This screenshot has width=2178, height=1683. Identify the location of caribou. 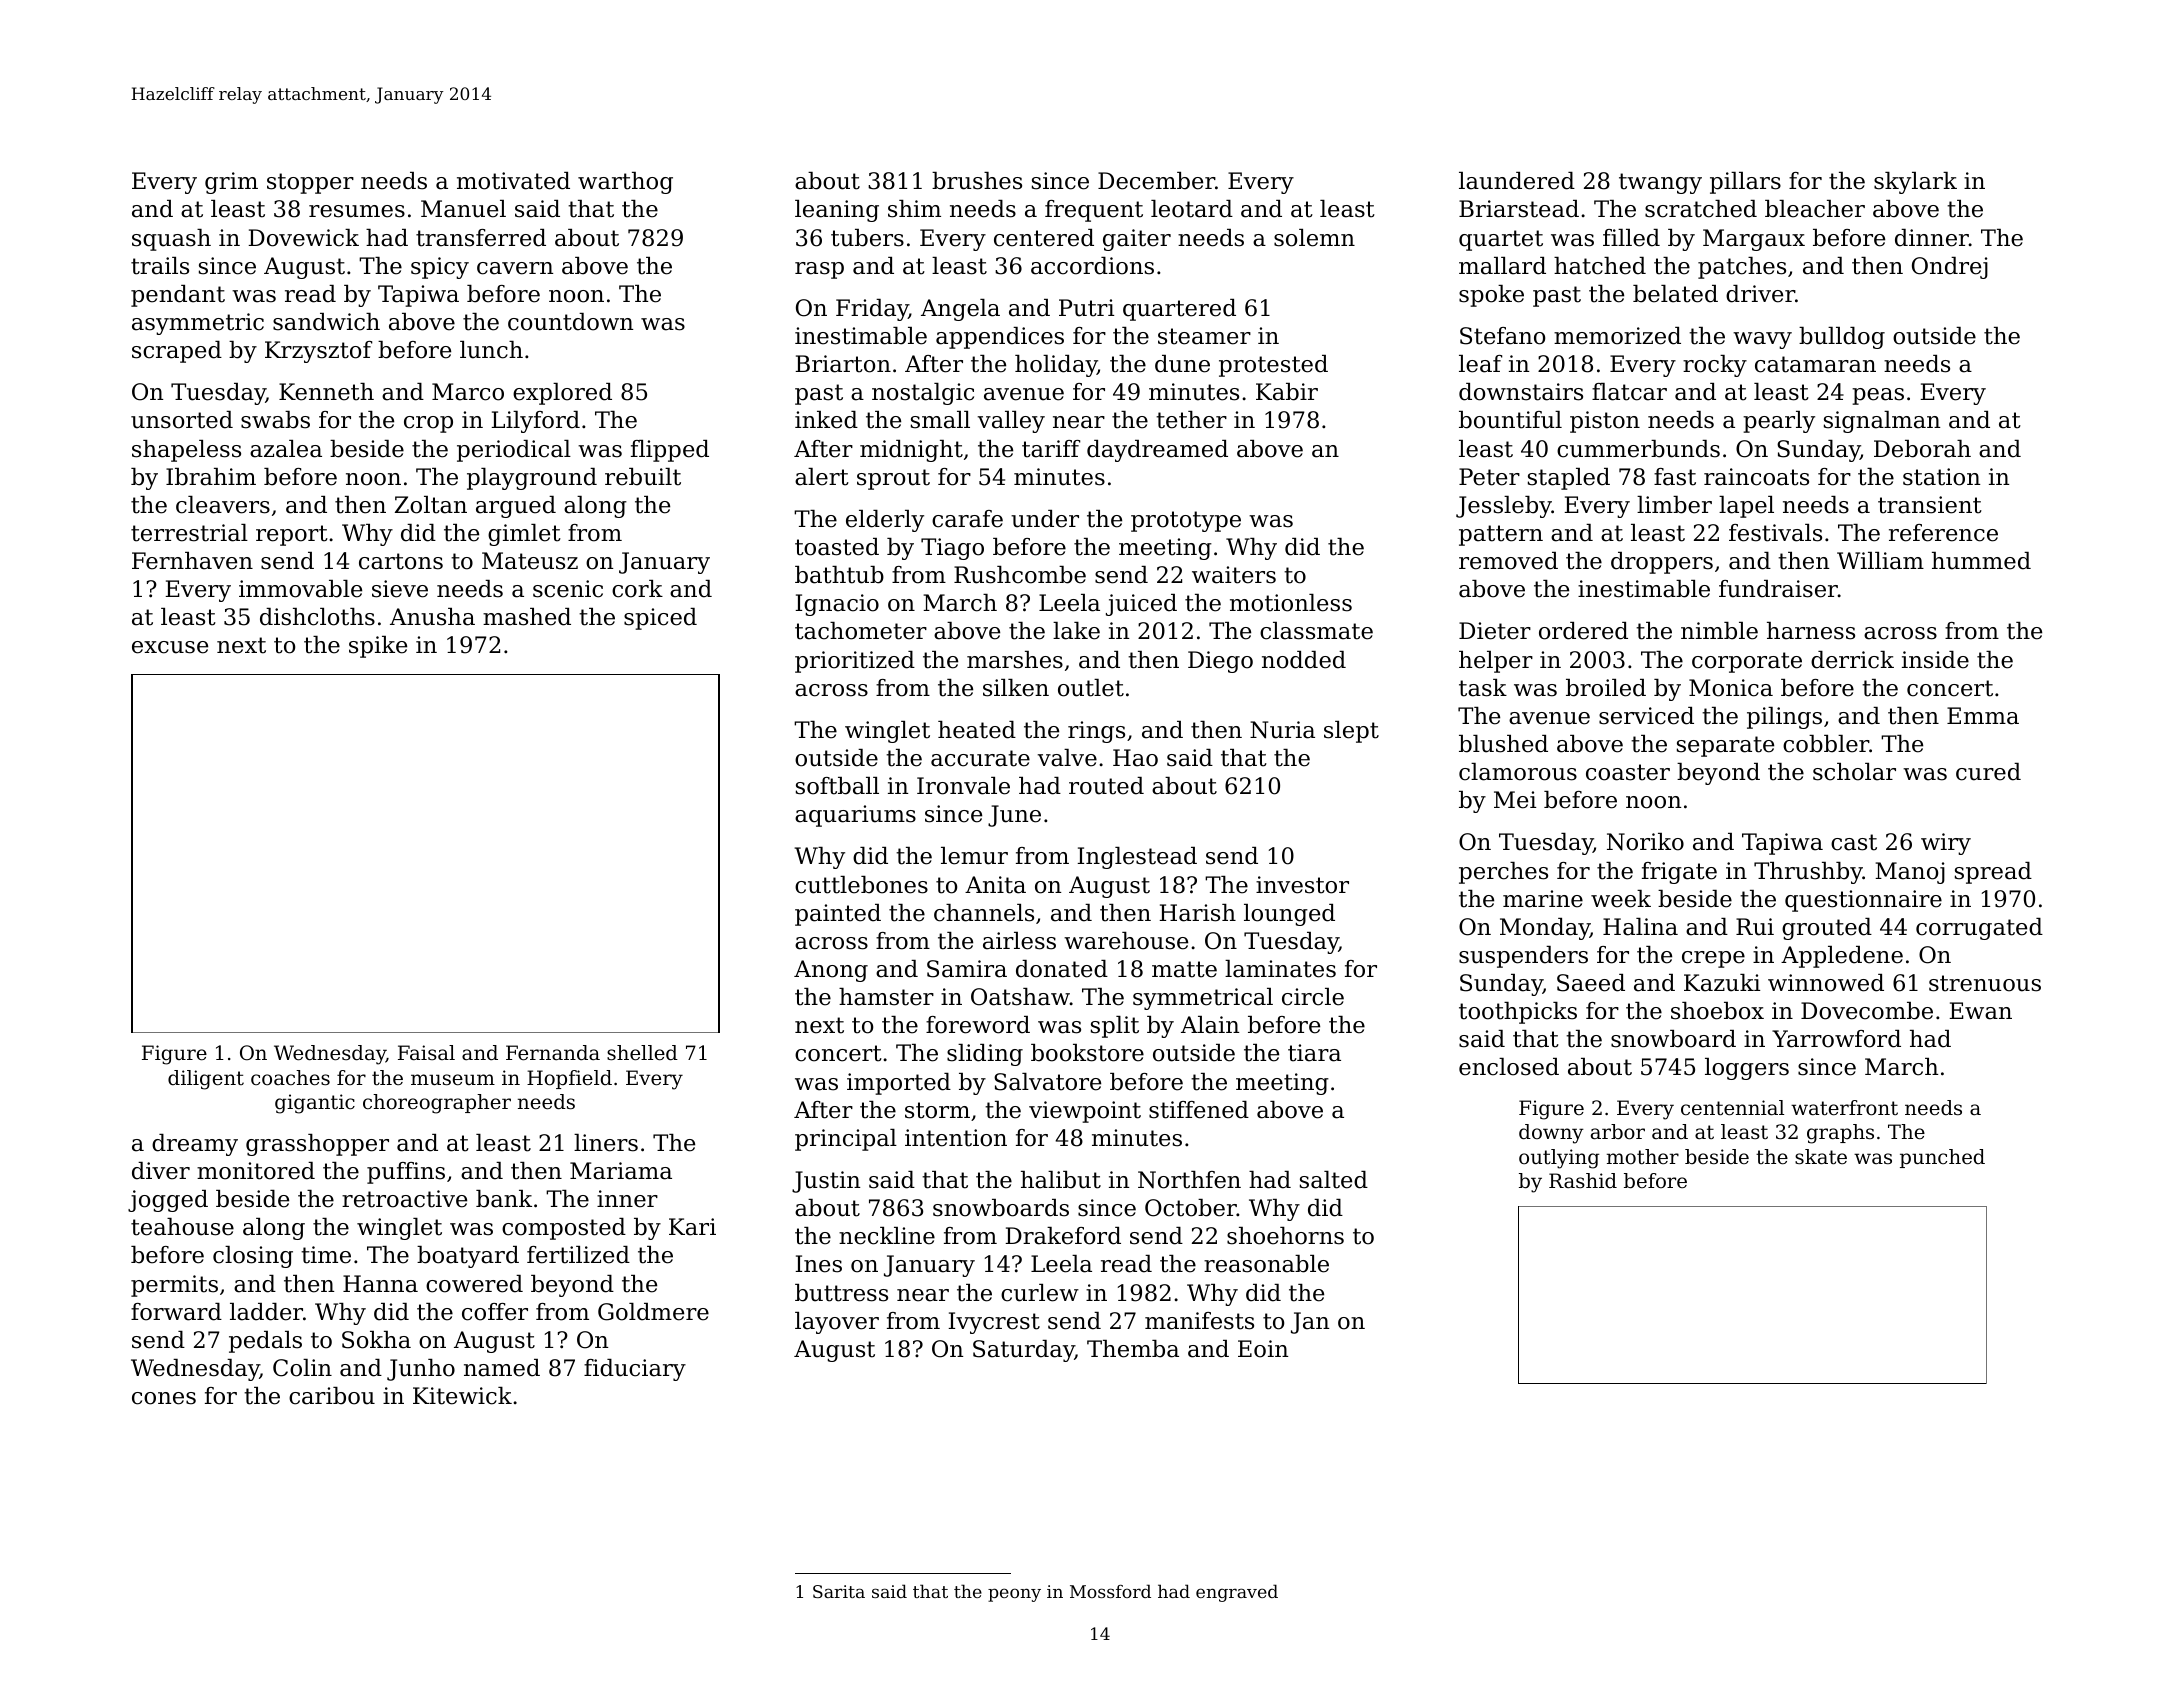
(332, 1396).
